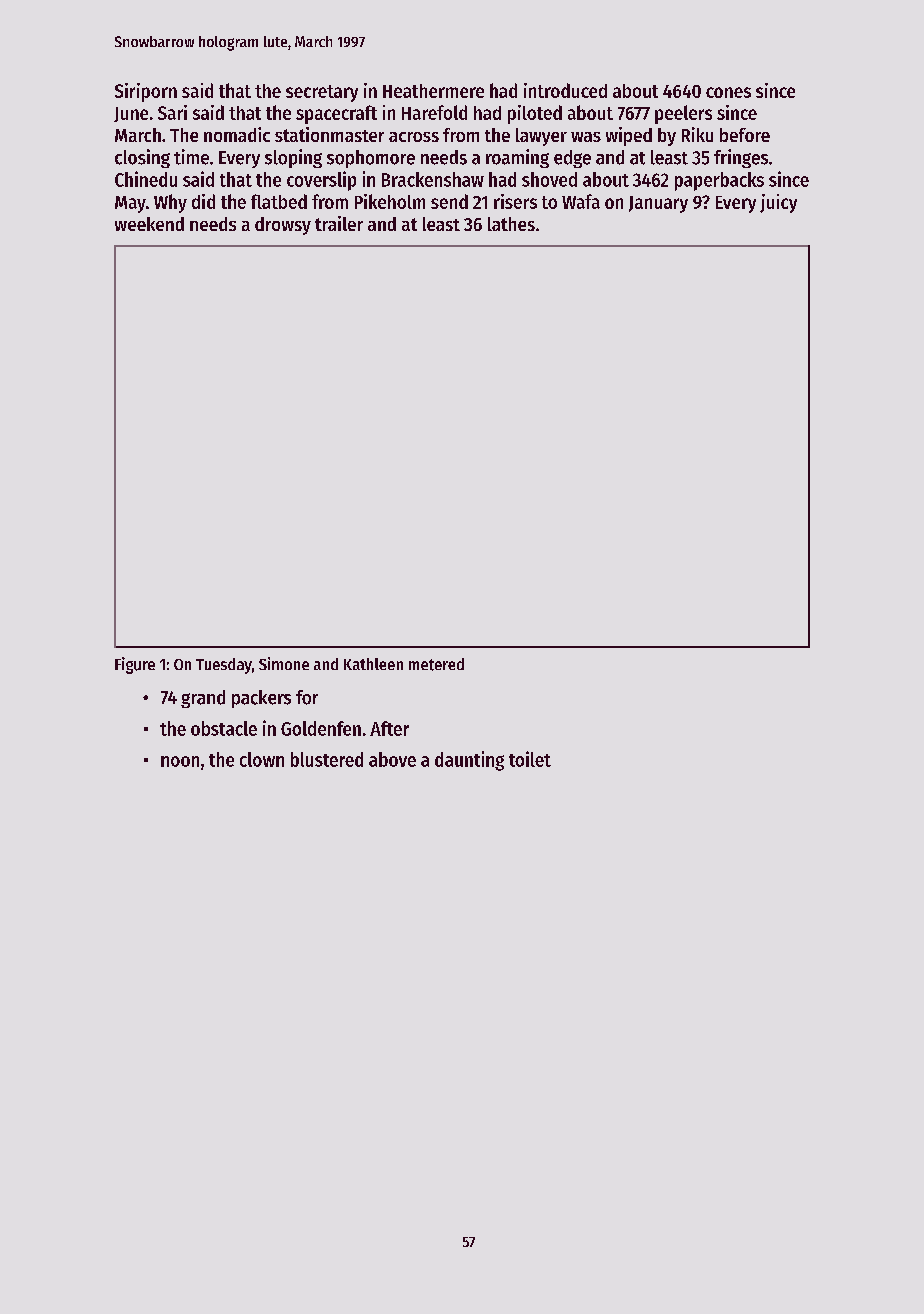 This screenshot has height=1314, width=924. Describe the element at coordinates (565, 90) in the screenshot. I see `introduced` at that location.
